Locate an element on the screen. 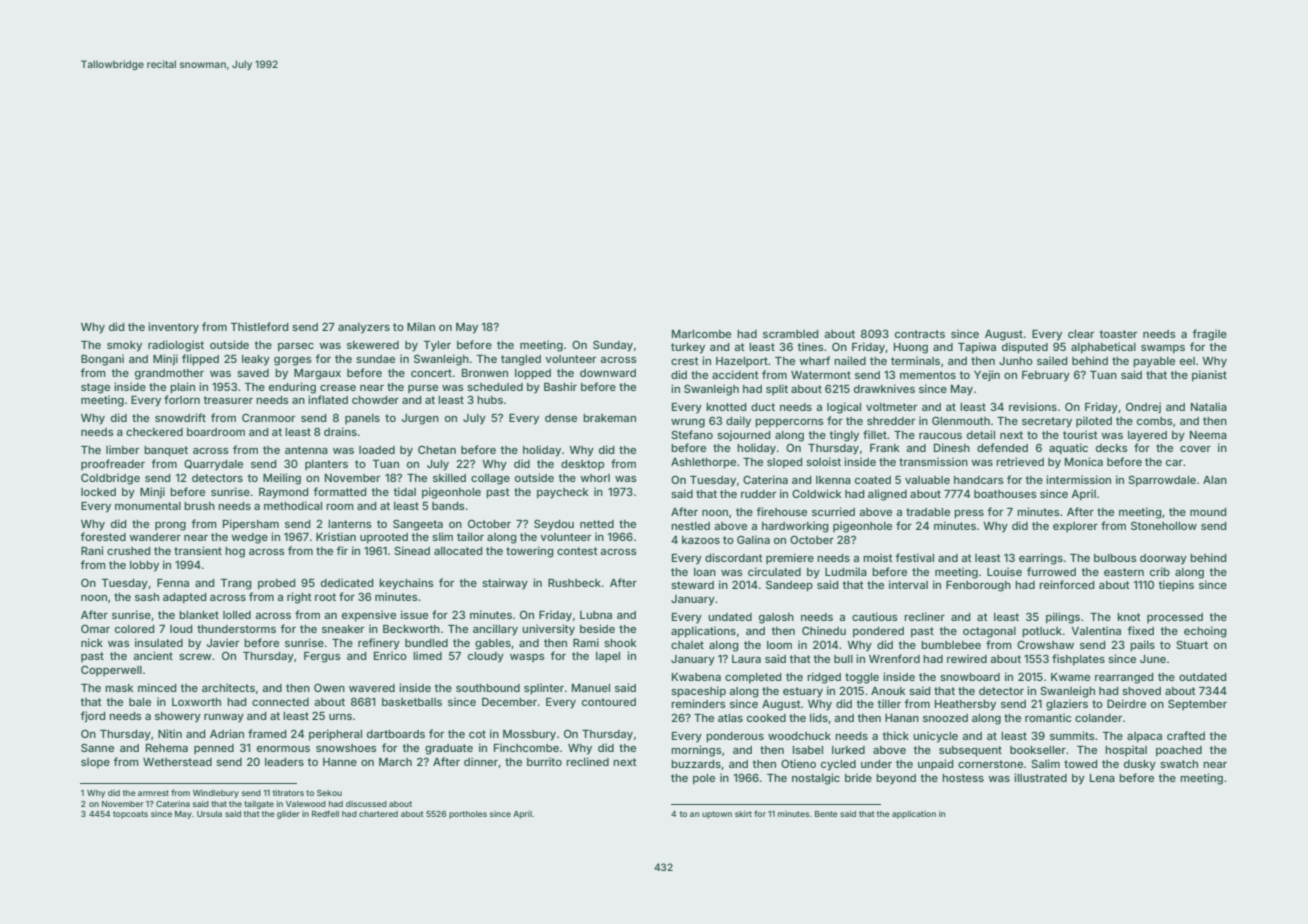 This screenshot has width=1308, height=924. whorl is located at coordinates (595, 478).
